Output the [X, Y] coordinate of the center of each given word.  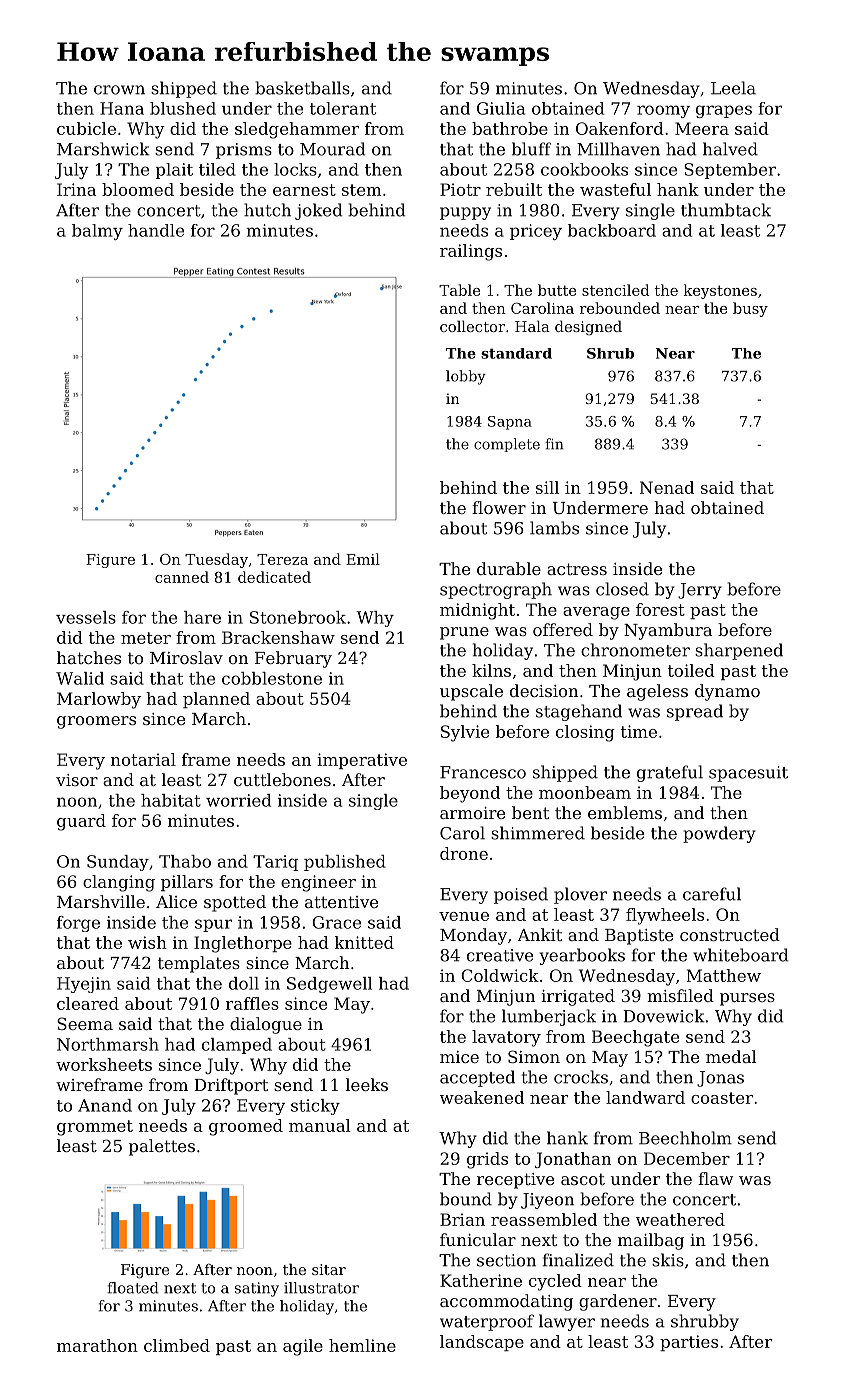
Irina [76, 189]
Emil [363, 559]
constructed [730, 934]
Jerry [700, 591]
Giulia [501, 108]
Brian [462, 1219]
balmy [97, 232]
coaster [722, 1098]
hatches [89, 657]
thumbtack [726, 210]
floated [133, 1288]
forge [78, 924]
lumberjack [549, 1017]
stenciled [615, 290]
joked [319, 211]
